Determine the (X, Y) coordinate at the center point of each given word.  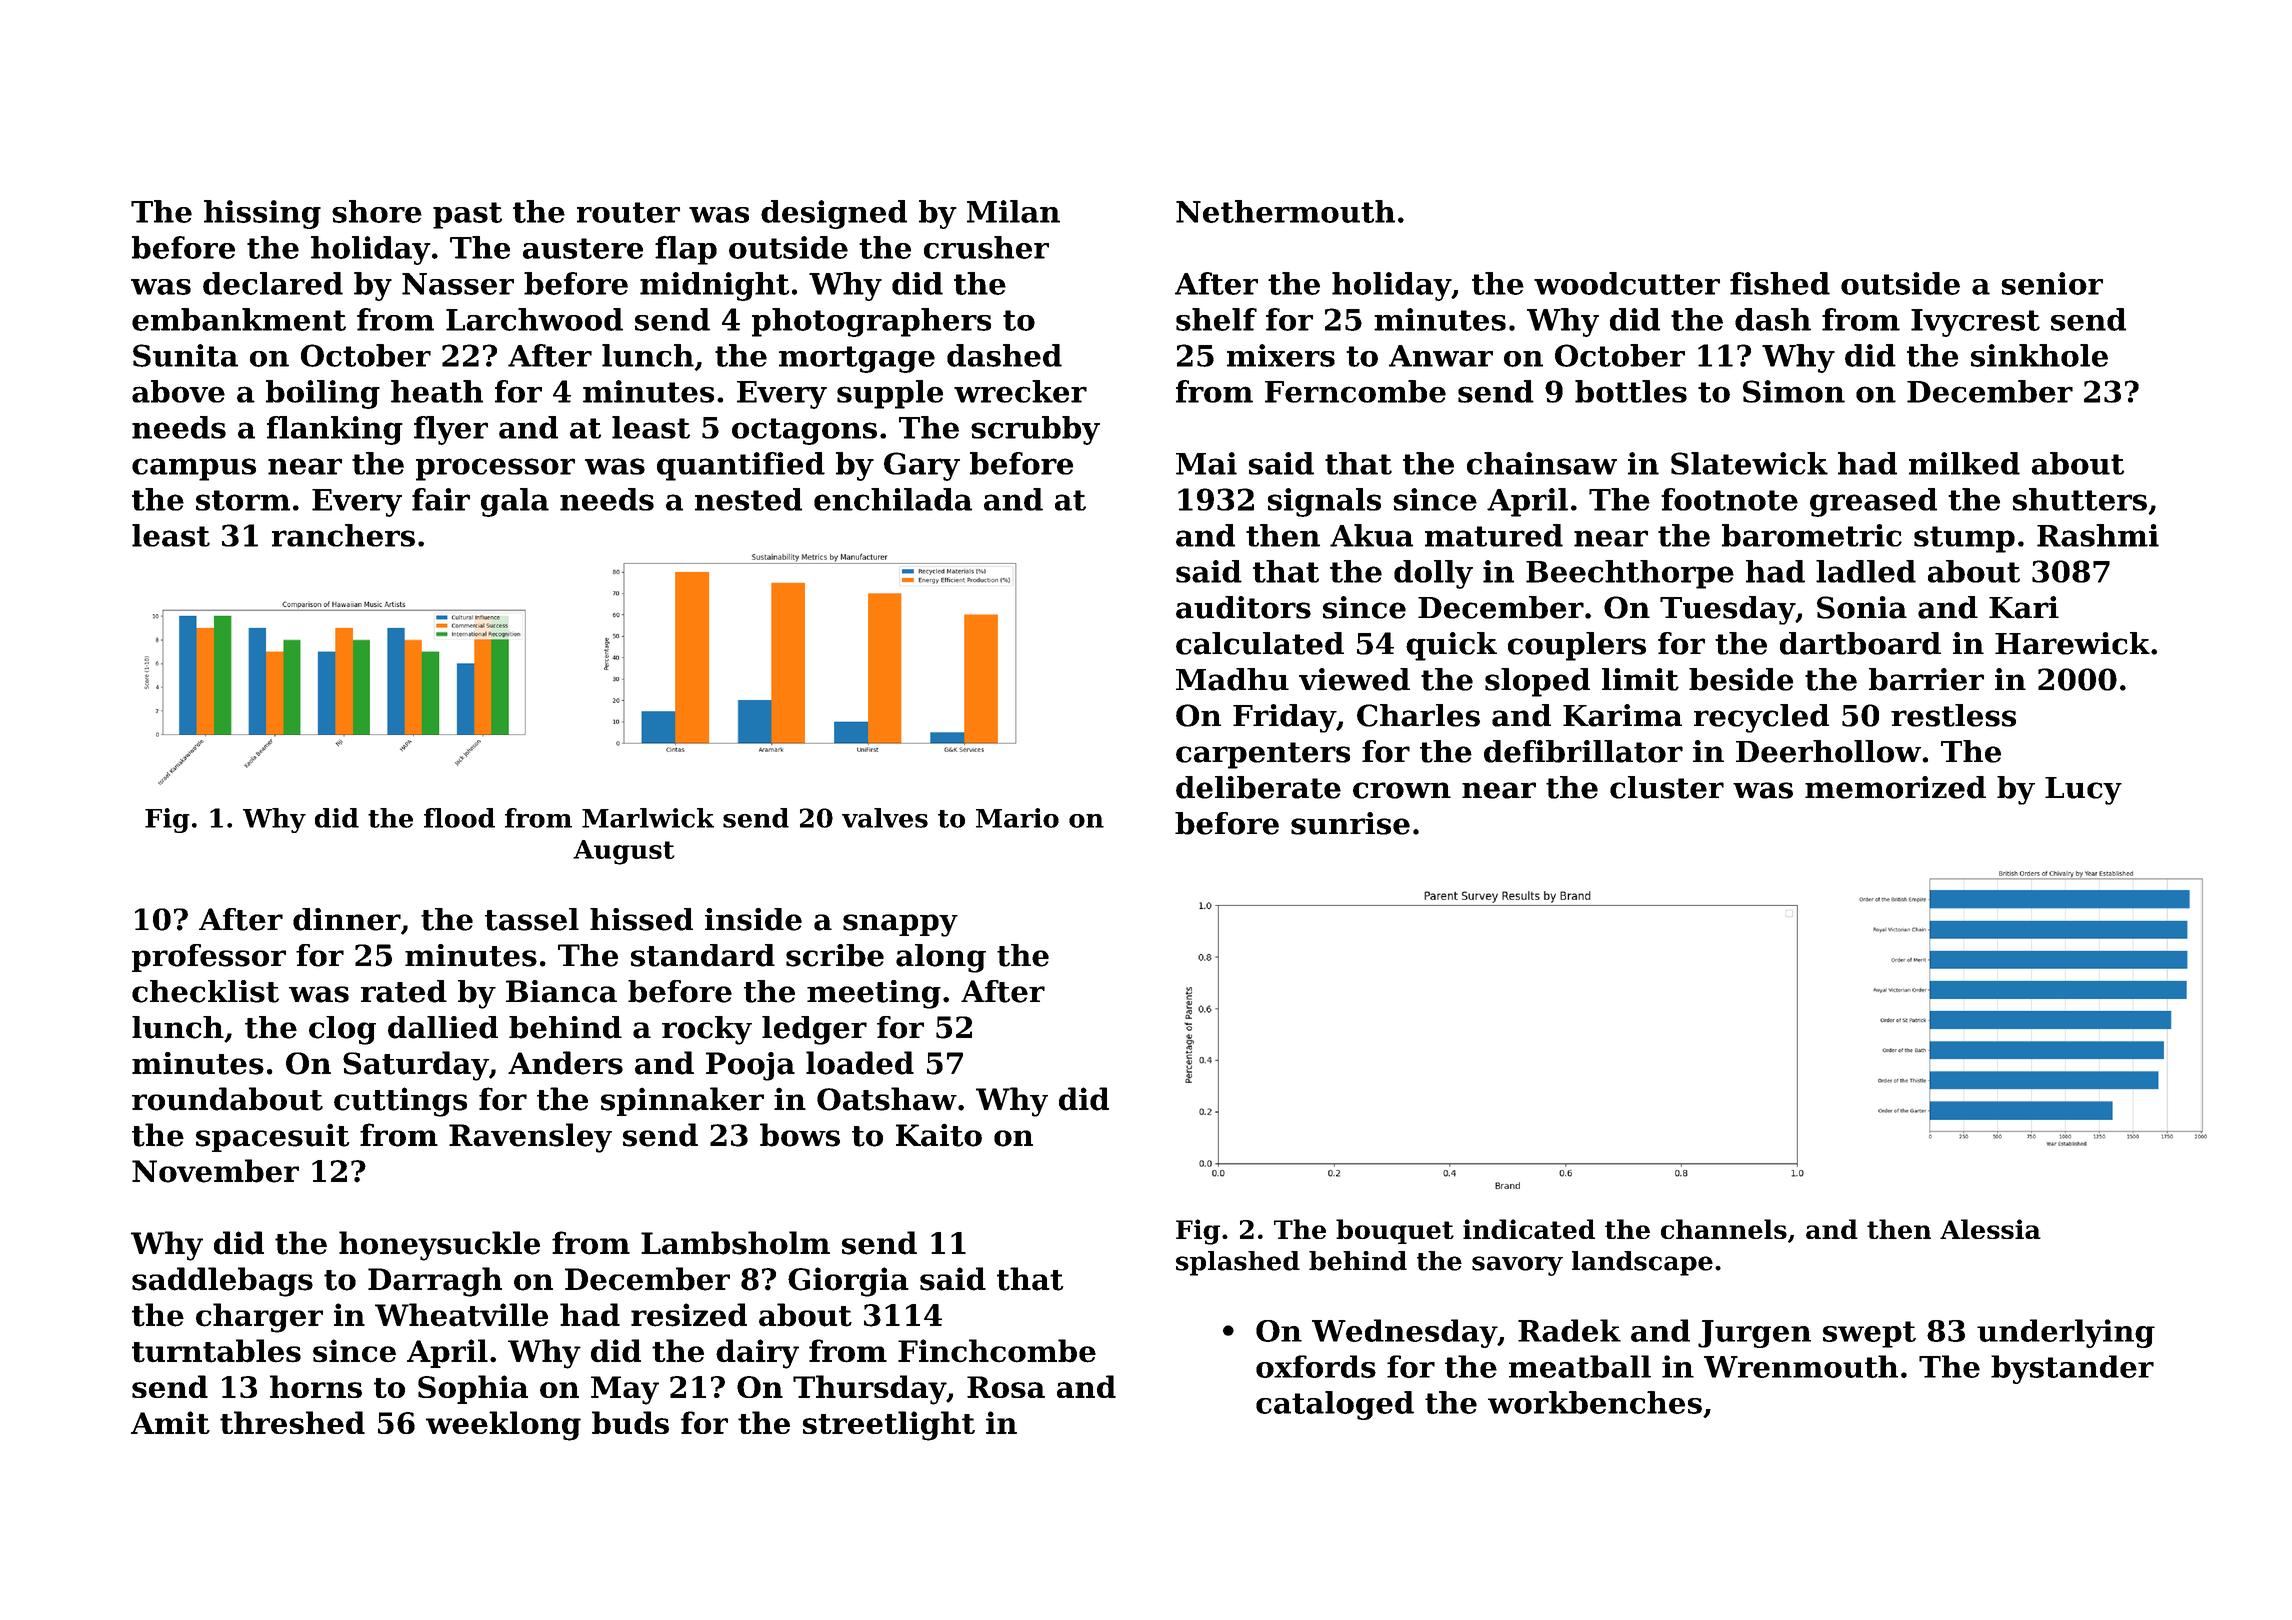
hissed (641, 919)
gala (515, 502)
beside (1741, 679)
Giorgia (848, 1282)
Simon (1794, 391)
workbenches (1595, 1402)
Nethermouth (1285, 211)
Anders (565, 1063)
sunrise (1350, 823)
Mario (1017, 818)
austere (583, 248)
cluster (1667, 787)
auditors (1243, 607)
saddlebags (222, 1282)
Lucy (2083, 791)
